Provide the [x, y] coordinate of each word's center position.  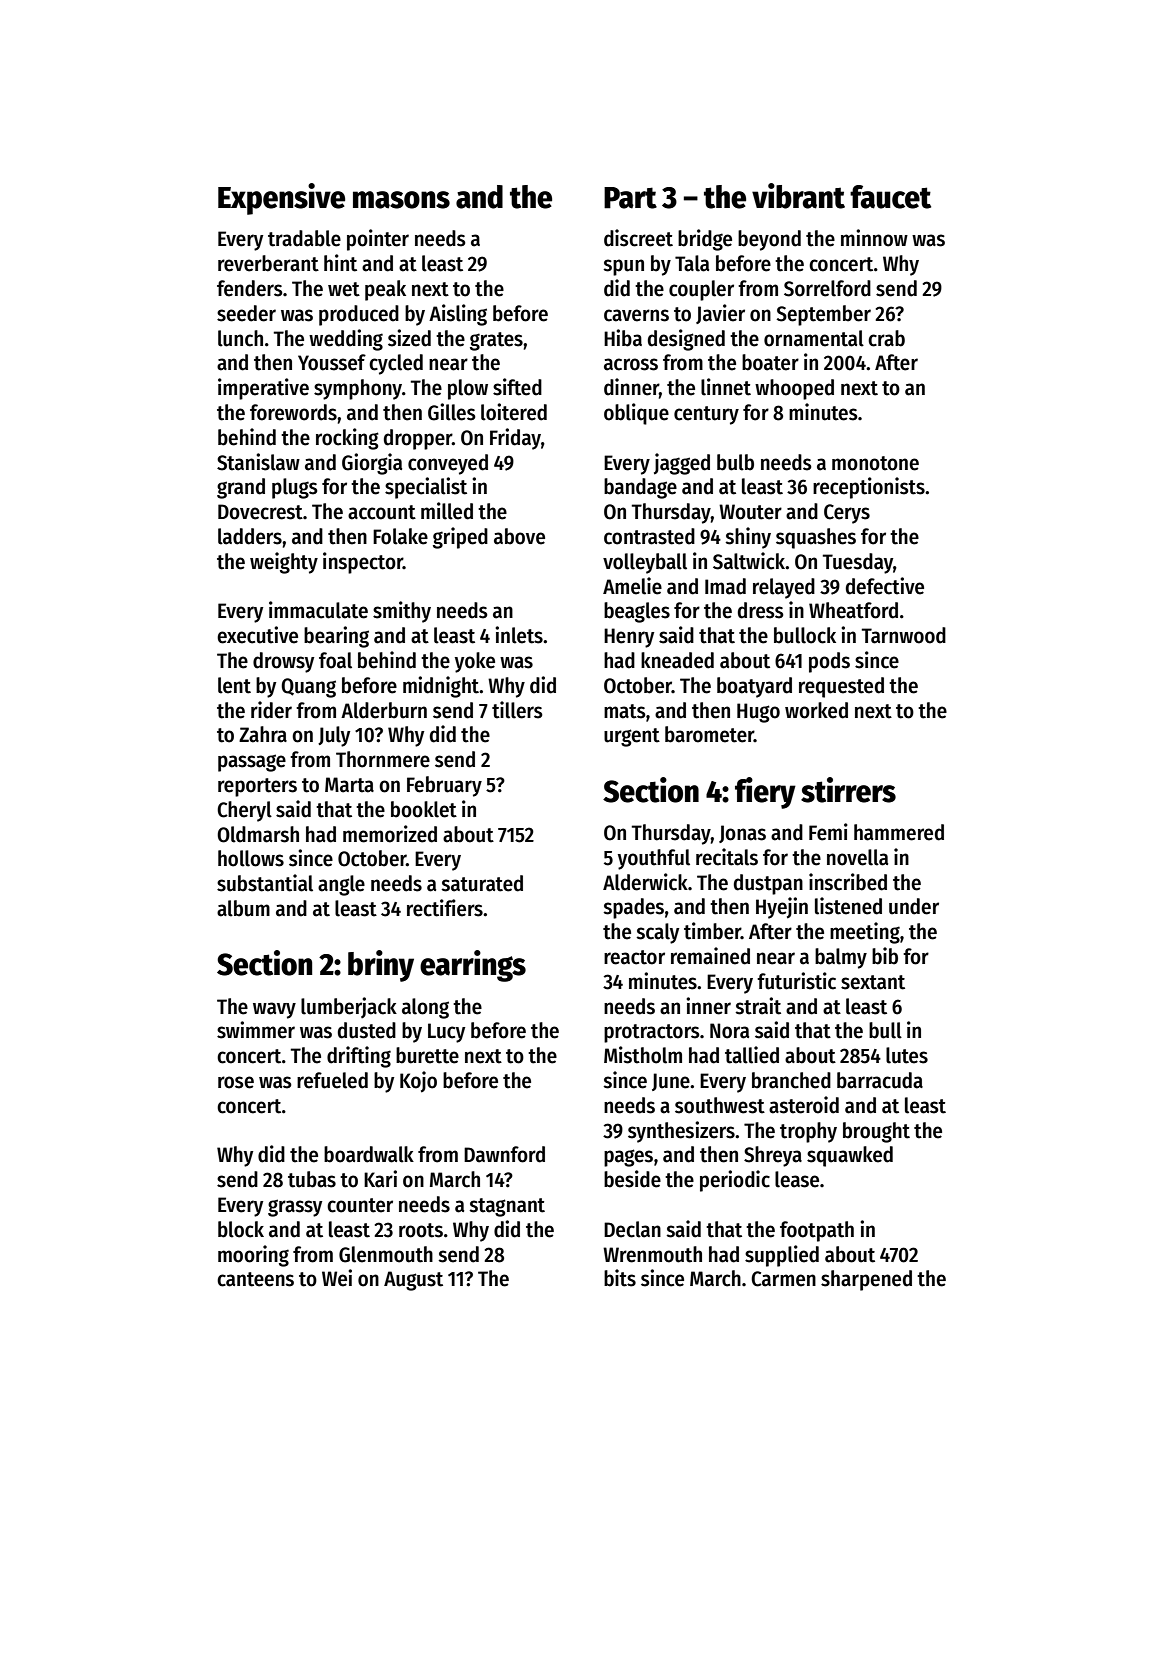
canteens [255, 1279]
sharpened [866, 1280]
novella [857, 857]
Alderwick [645, 882]
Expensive [281, 199]
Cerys [847, 514]
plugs [295, 488]
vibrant [798, 196]
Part [630, 198]
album [243, 908]
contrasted [649, 536]
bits [620, 1278]
